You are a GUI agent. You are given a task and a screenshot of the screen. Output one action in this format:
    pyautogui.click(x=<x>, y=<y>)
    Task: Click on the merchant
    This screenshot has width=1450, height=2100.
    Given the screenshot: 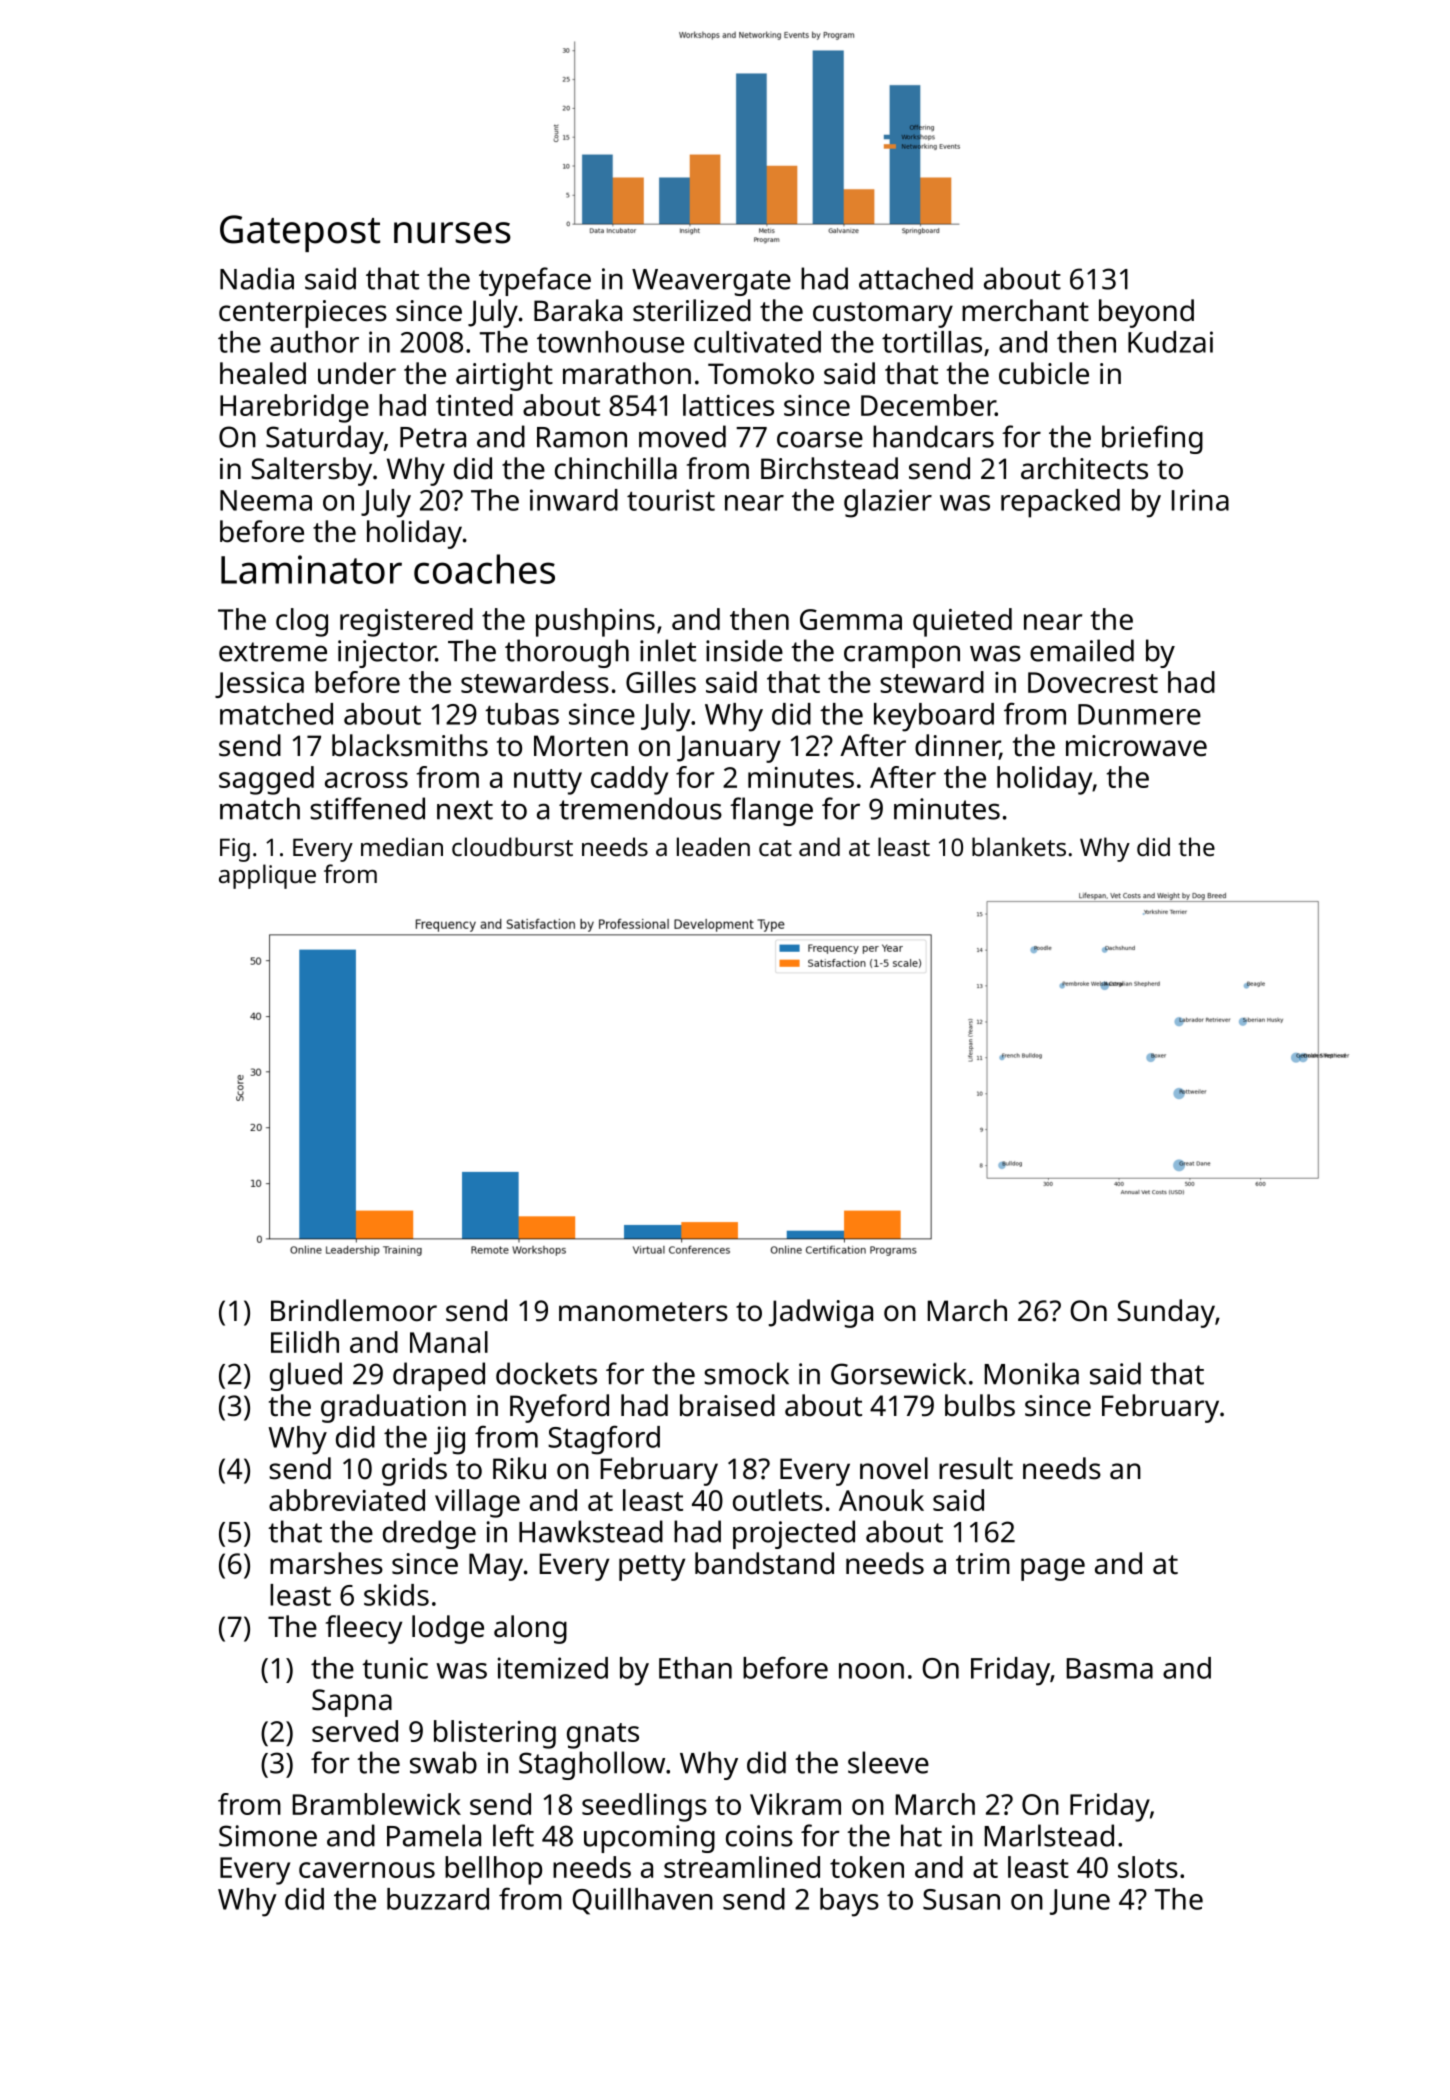 What is the action you would take?
    pyautogui.click(x=1025, y=310)
